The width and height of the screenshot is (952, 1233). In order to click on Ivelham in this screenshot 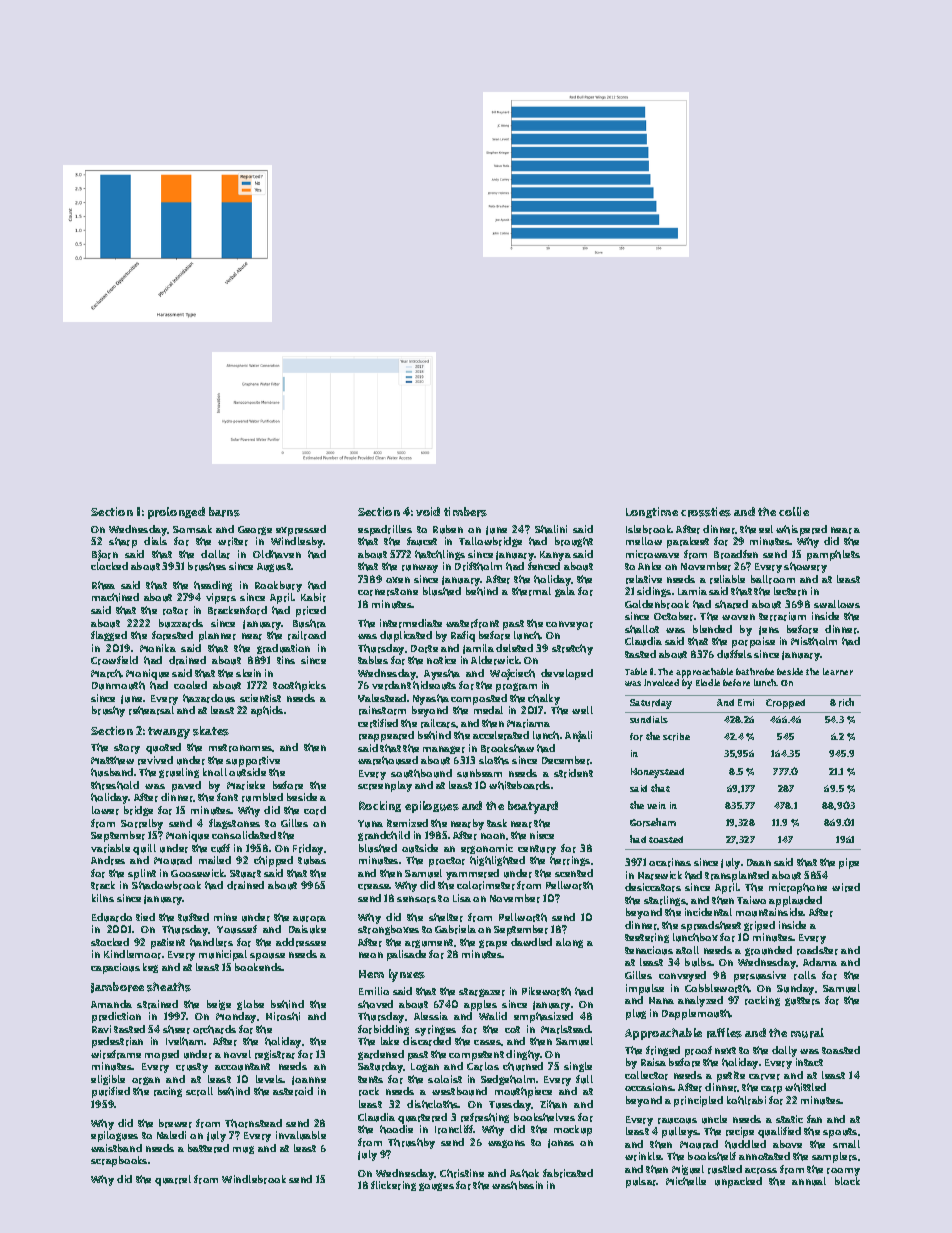, I will do `click(185, 1041)`.
